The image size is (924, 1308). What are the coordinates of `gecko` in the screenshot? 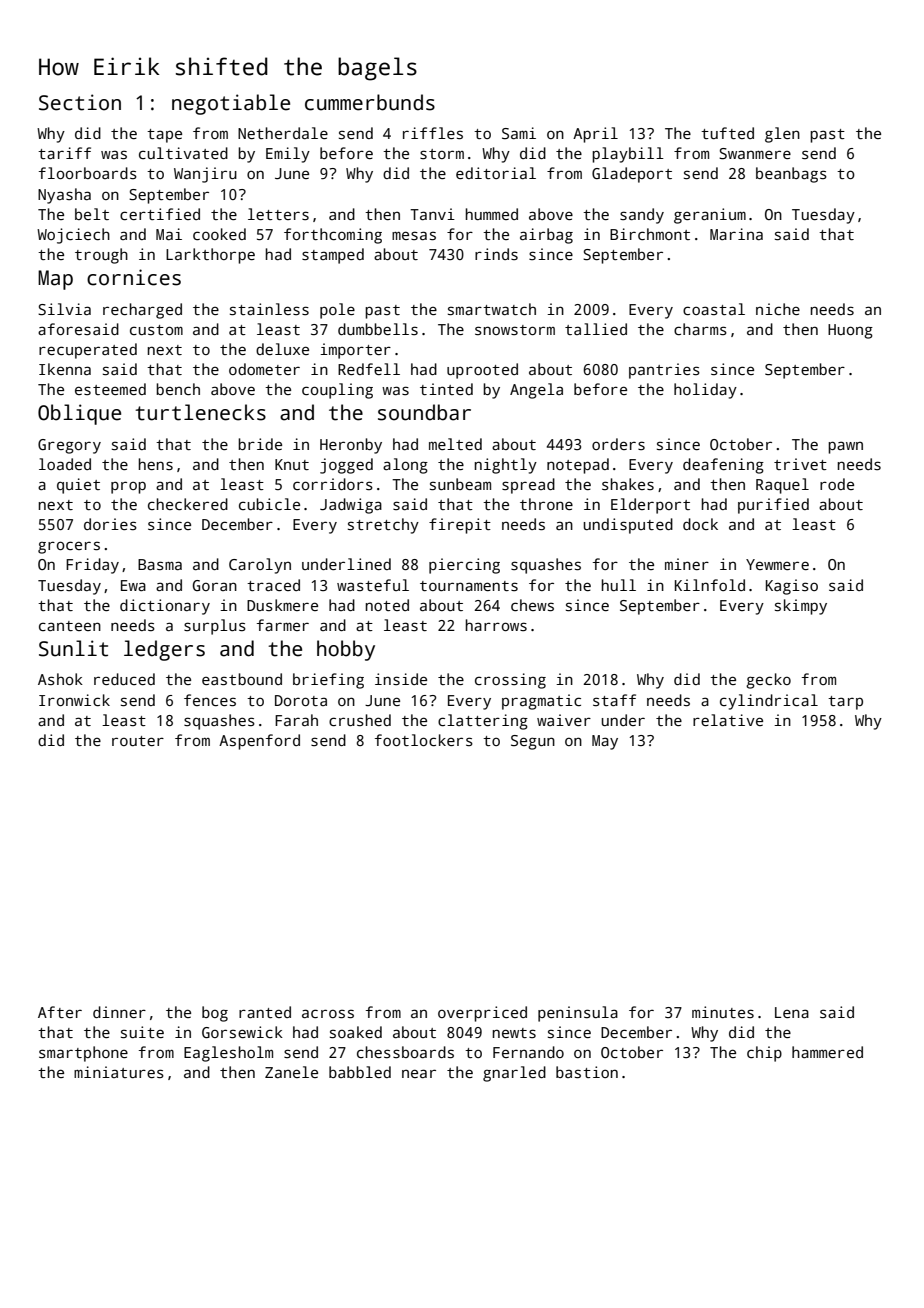 It's located at (768, 681).
